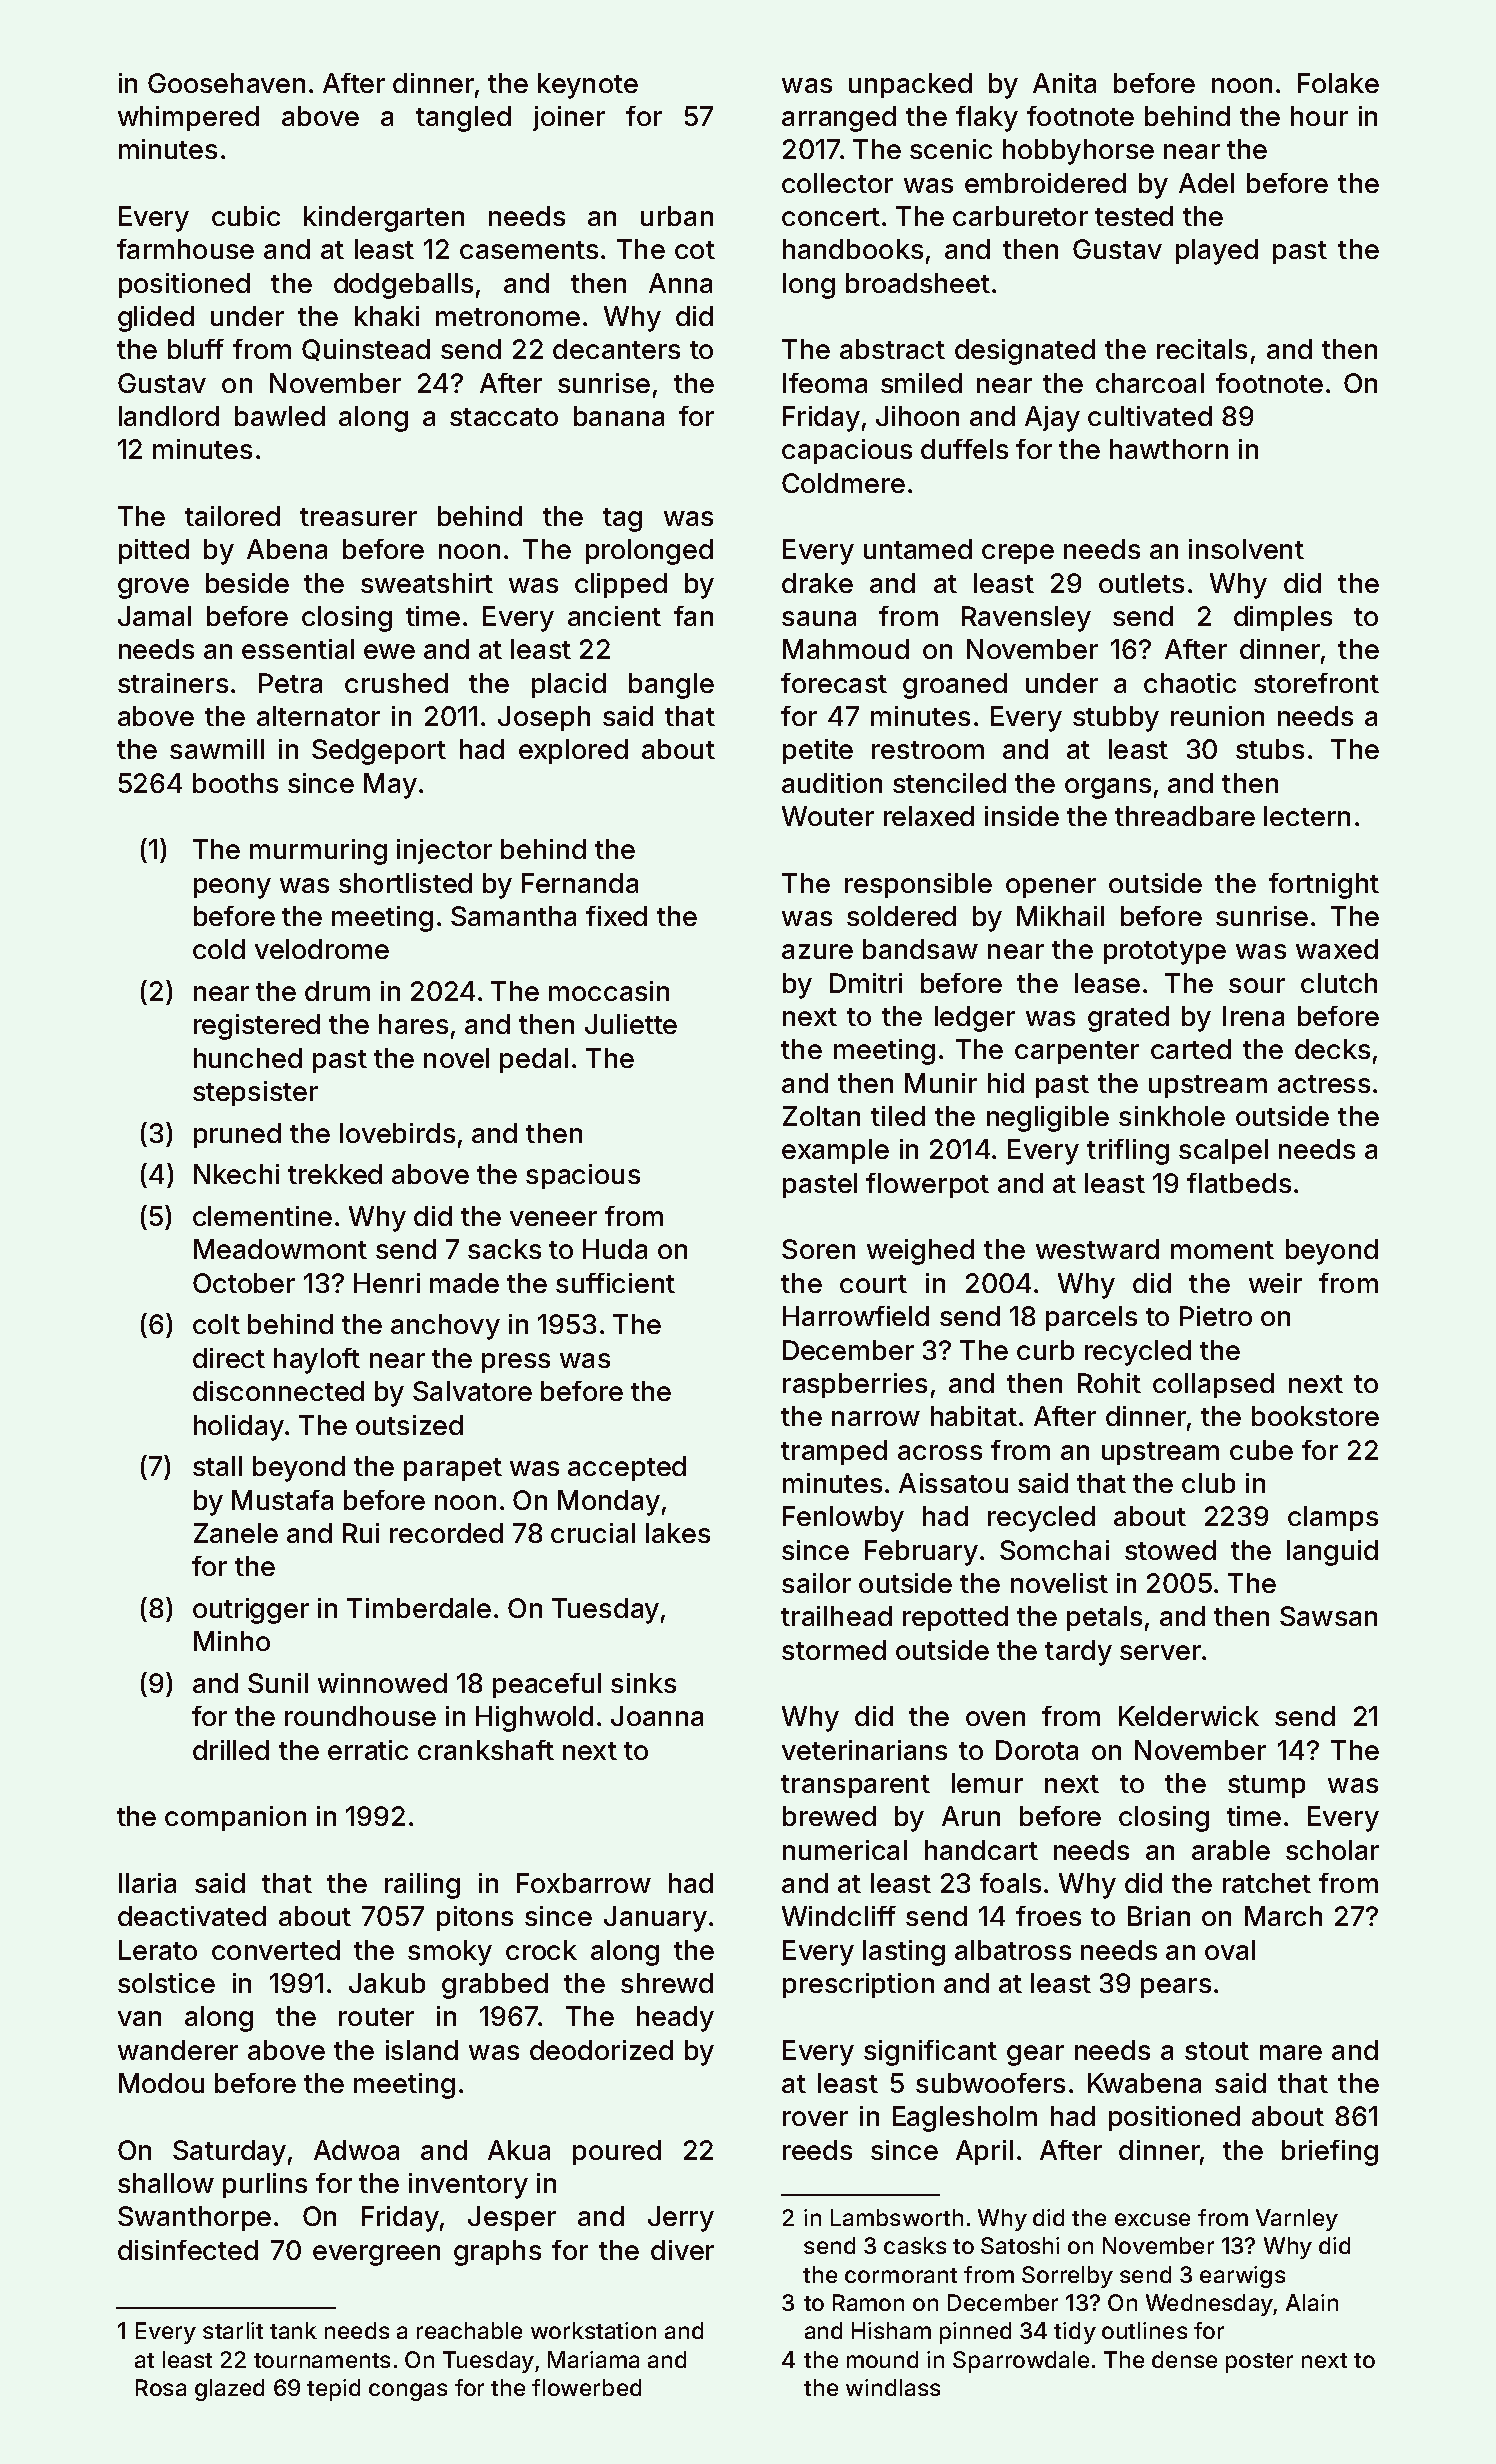  I want to click on scholar, so click(1332, 1850).
